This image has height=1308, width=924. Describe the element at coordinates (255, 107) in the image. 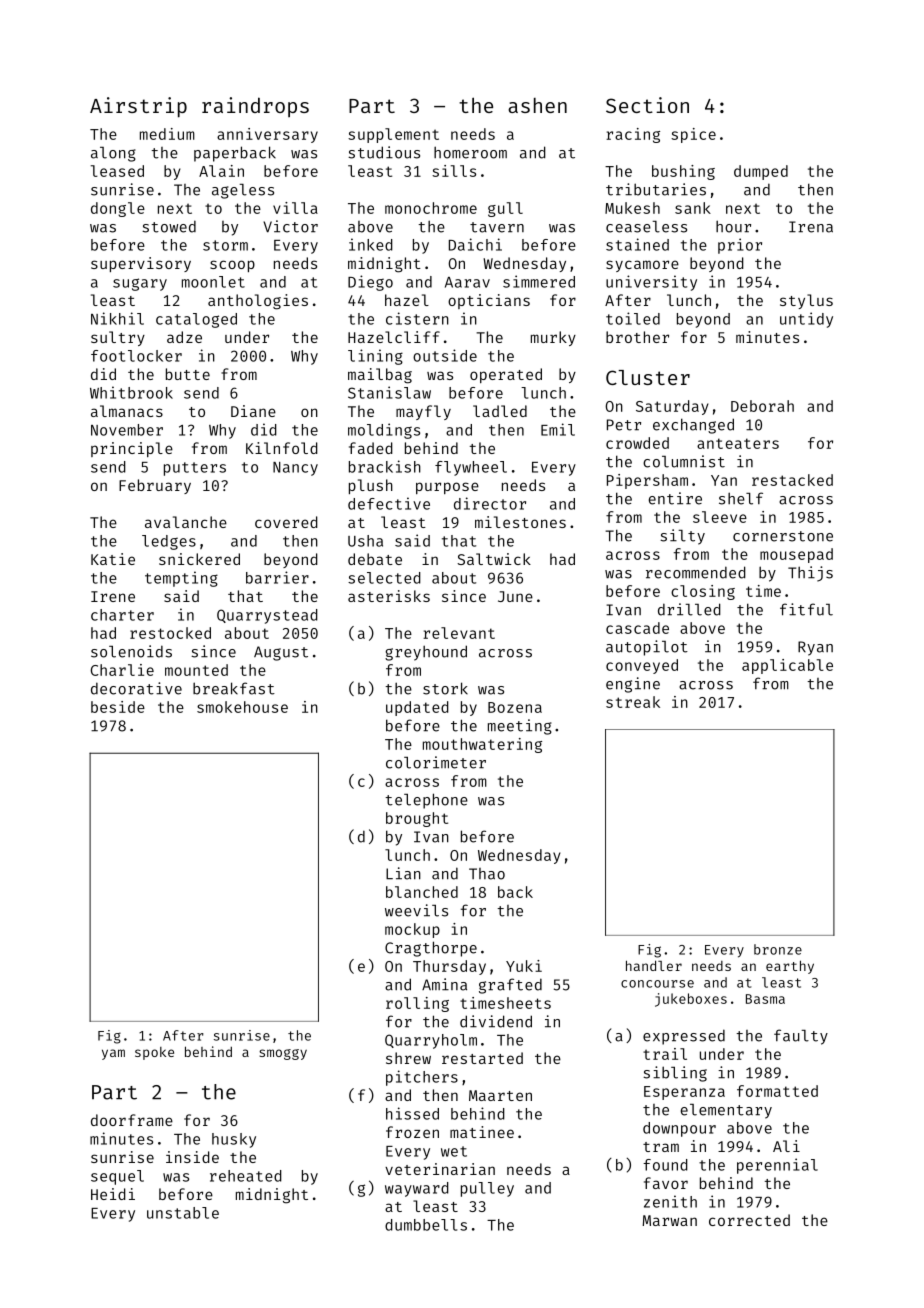

I see `raindrops` at that location.
